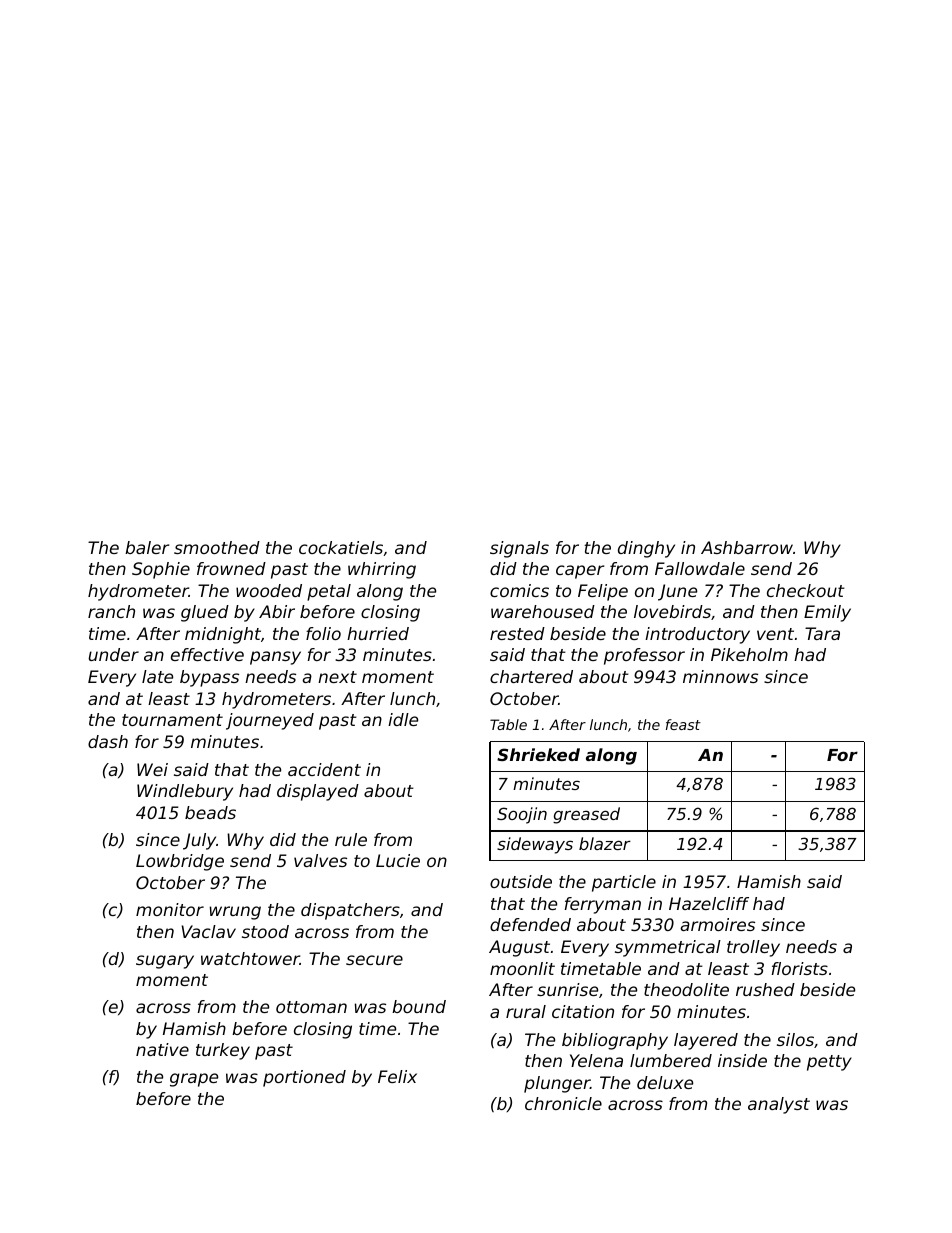 This screenshot has height=1233, width=952. What do you see at coordinates (583, 1011) in the screenshot?
I see `citation` at bounding box center [583, 1011].
